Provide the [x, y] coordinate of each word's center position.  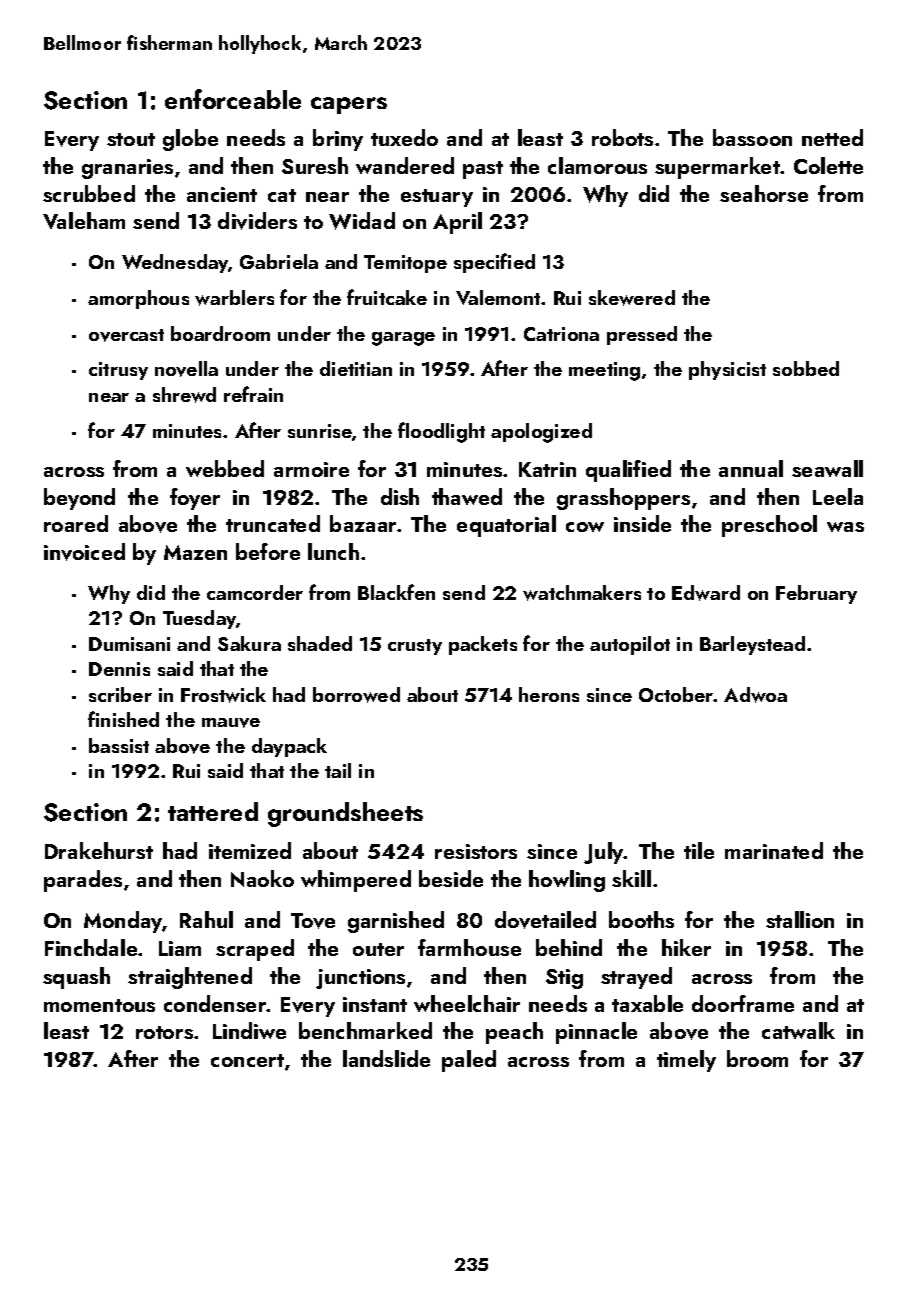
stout [131, 139]
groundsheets [345, 814]
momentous [99, 1005]
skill [631, 878]
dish [400, 496]
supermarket [718, 168]
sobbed [806, 368]
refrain [253, 394]
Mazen [195, 552]
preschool [769, 526]
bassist [119, 745]
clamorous [597, 165]
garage [403, 339]
